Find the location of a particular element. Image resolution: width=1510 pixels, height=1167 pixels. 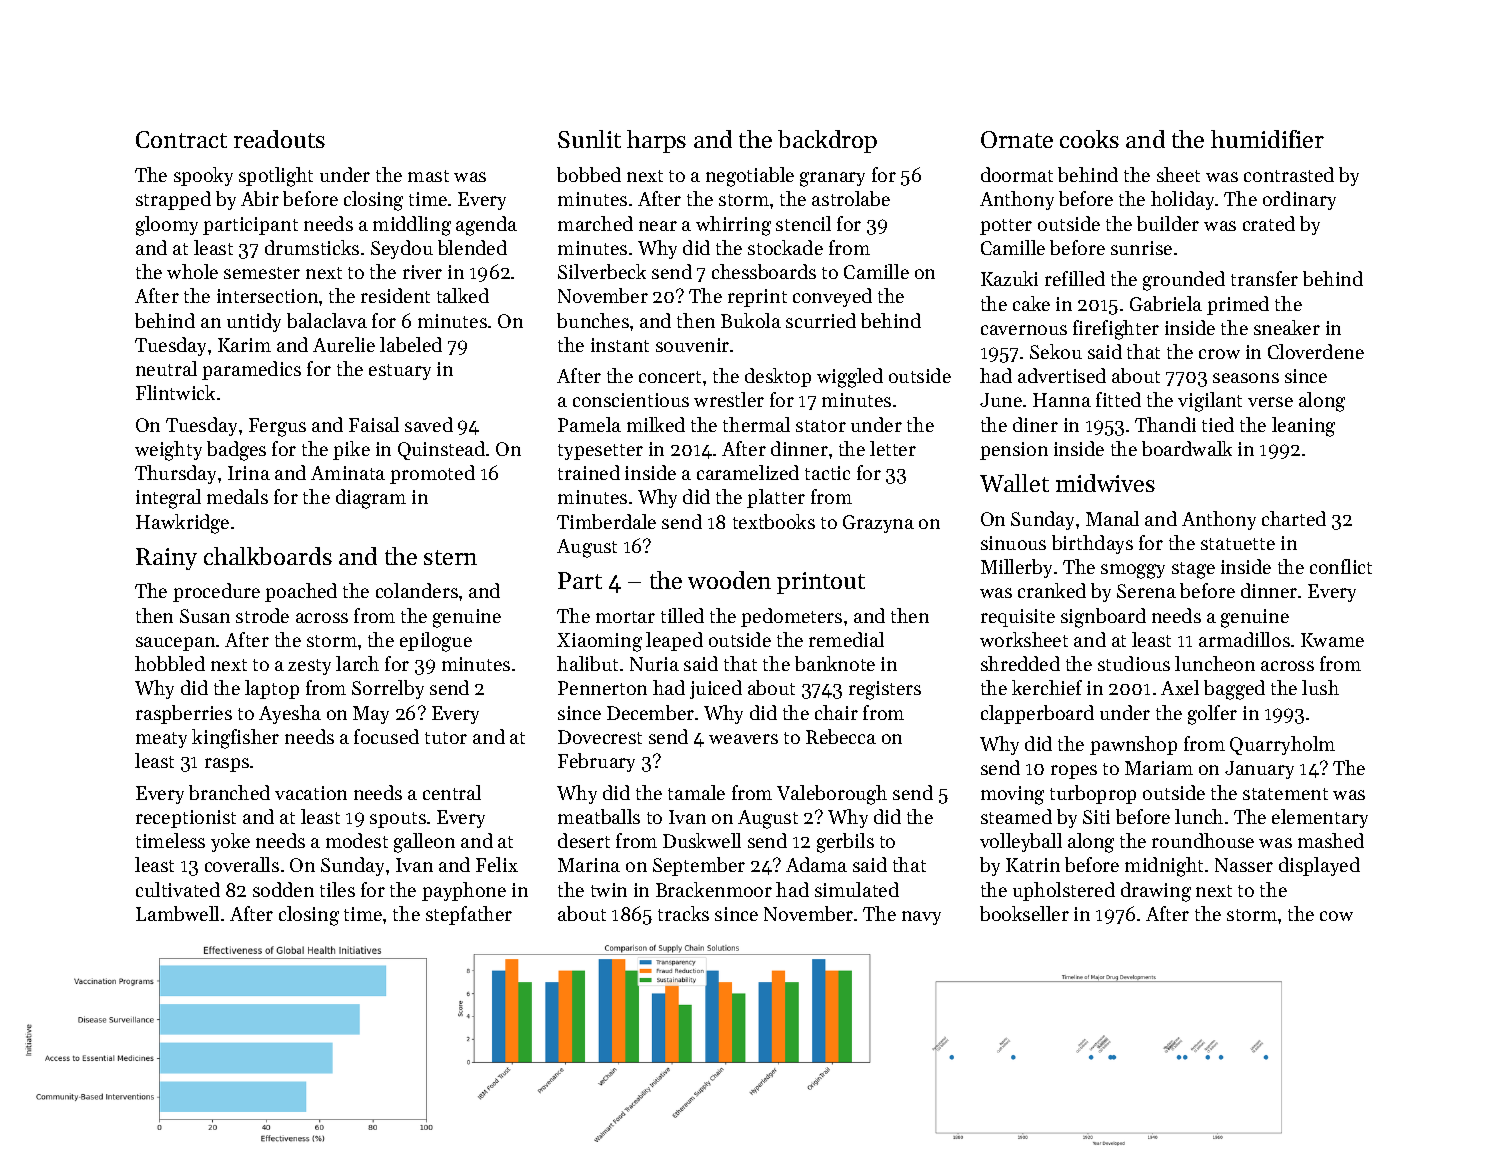

Quarryholm is located at coordinates (1282, 745).
